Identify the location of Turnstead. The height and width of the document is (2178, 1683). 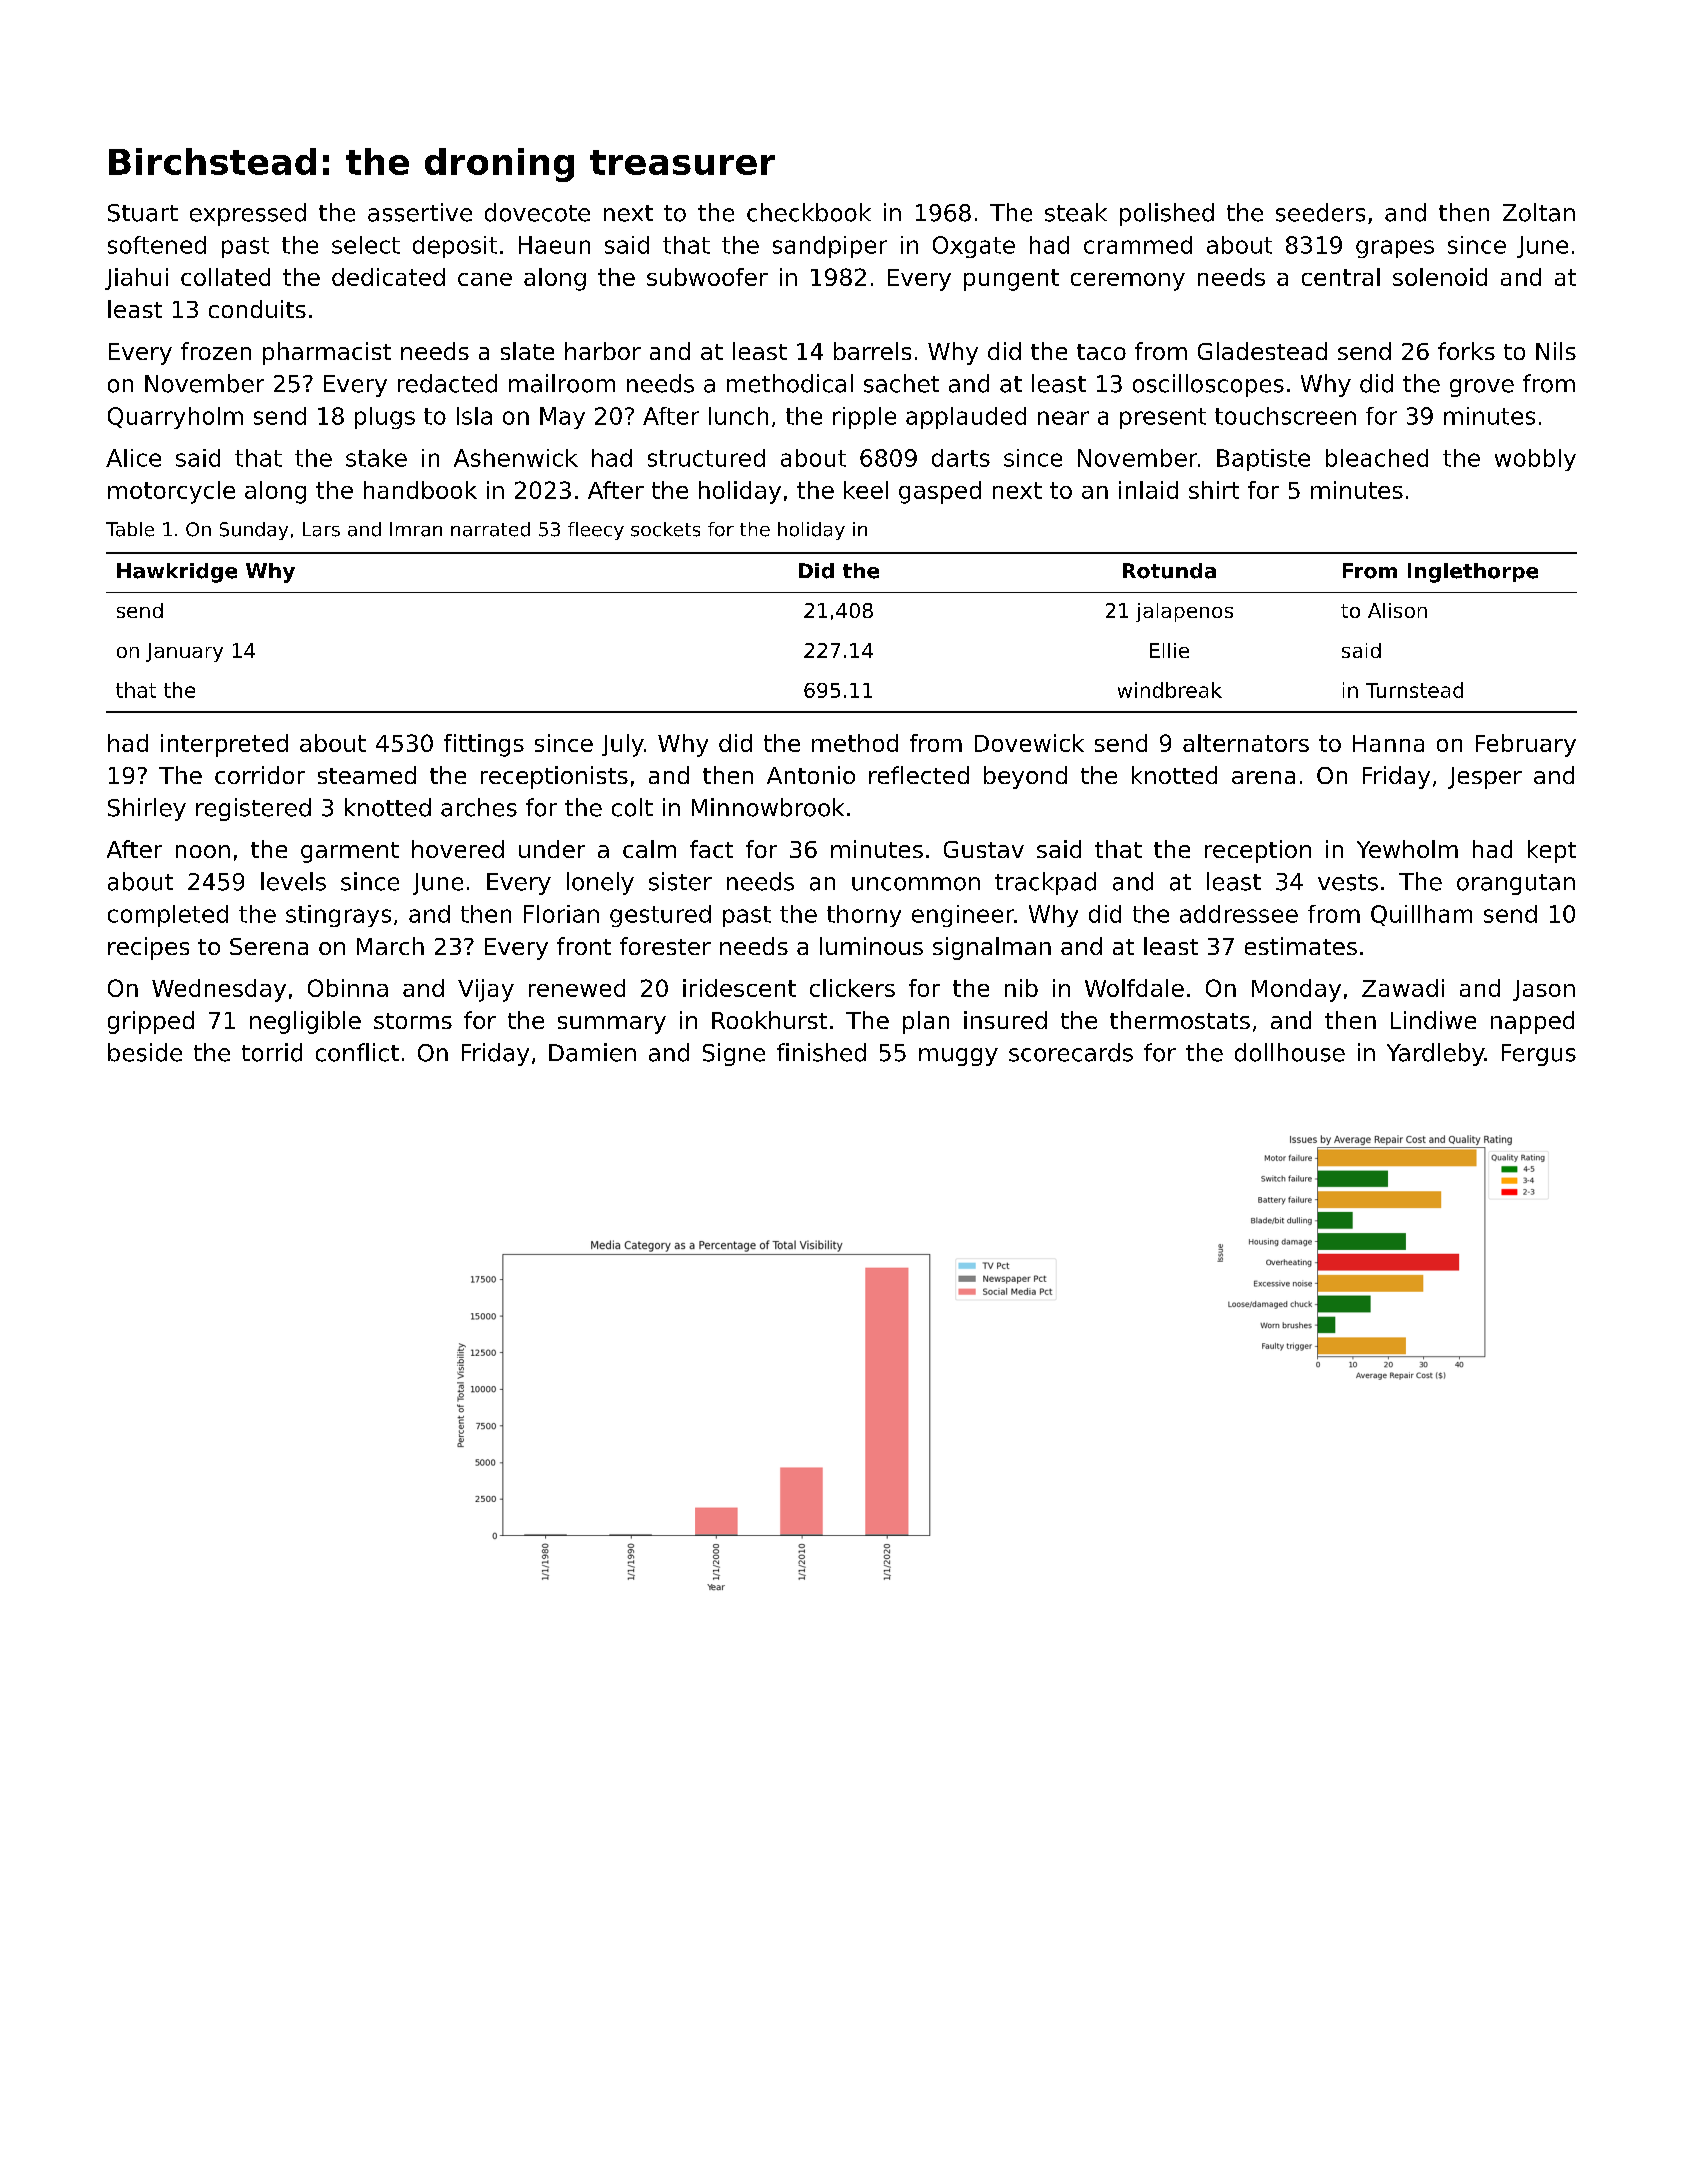
(1414, 690).
